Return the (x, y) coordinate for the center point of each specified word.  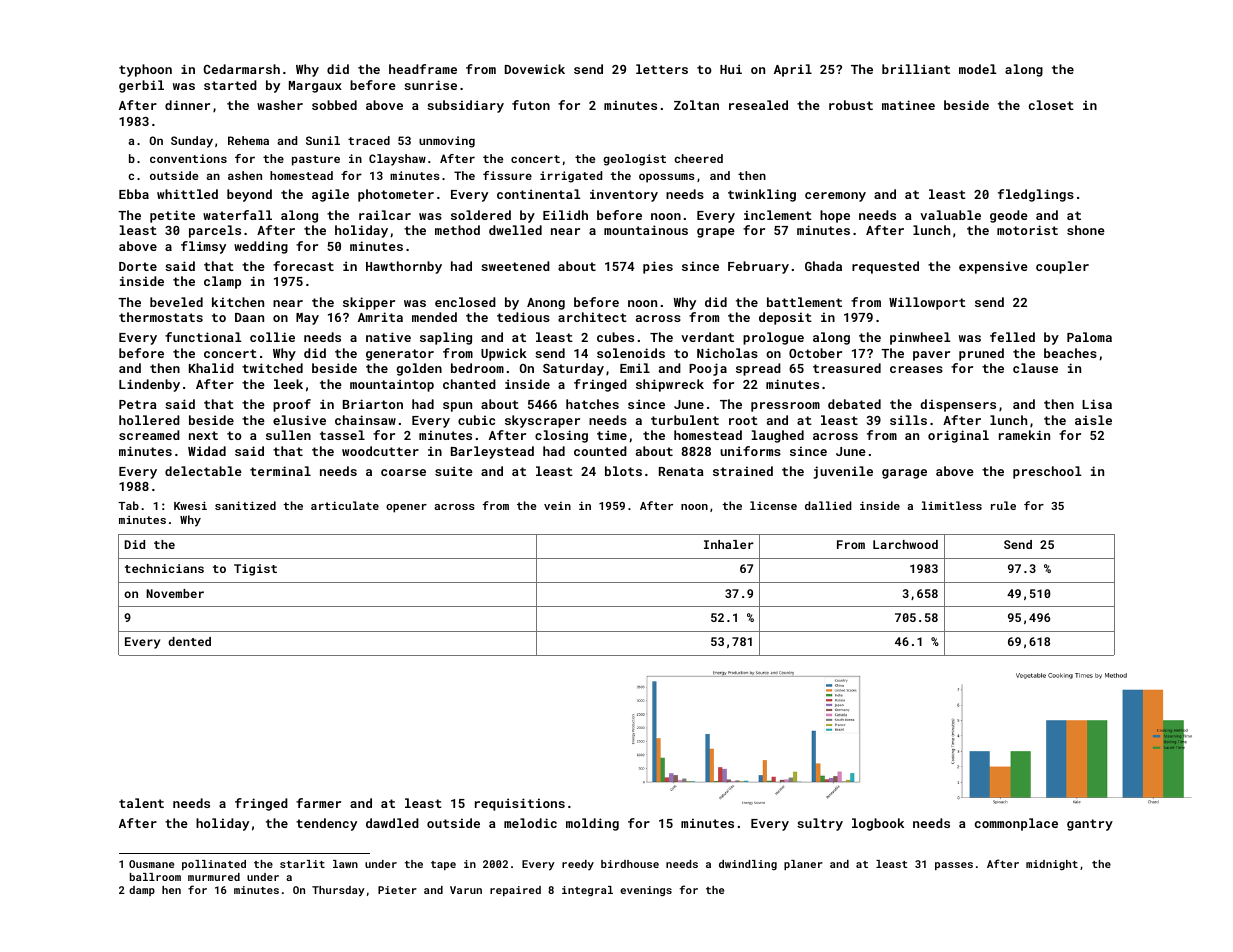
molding (592, 824)
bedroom (477, 368)
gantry (1090, 825)
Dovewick (535, 69)
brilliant (916, 69)
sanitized (245, 505)
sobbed (334, 105)
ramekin (1024, 435)
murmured (214, 877)
